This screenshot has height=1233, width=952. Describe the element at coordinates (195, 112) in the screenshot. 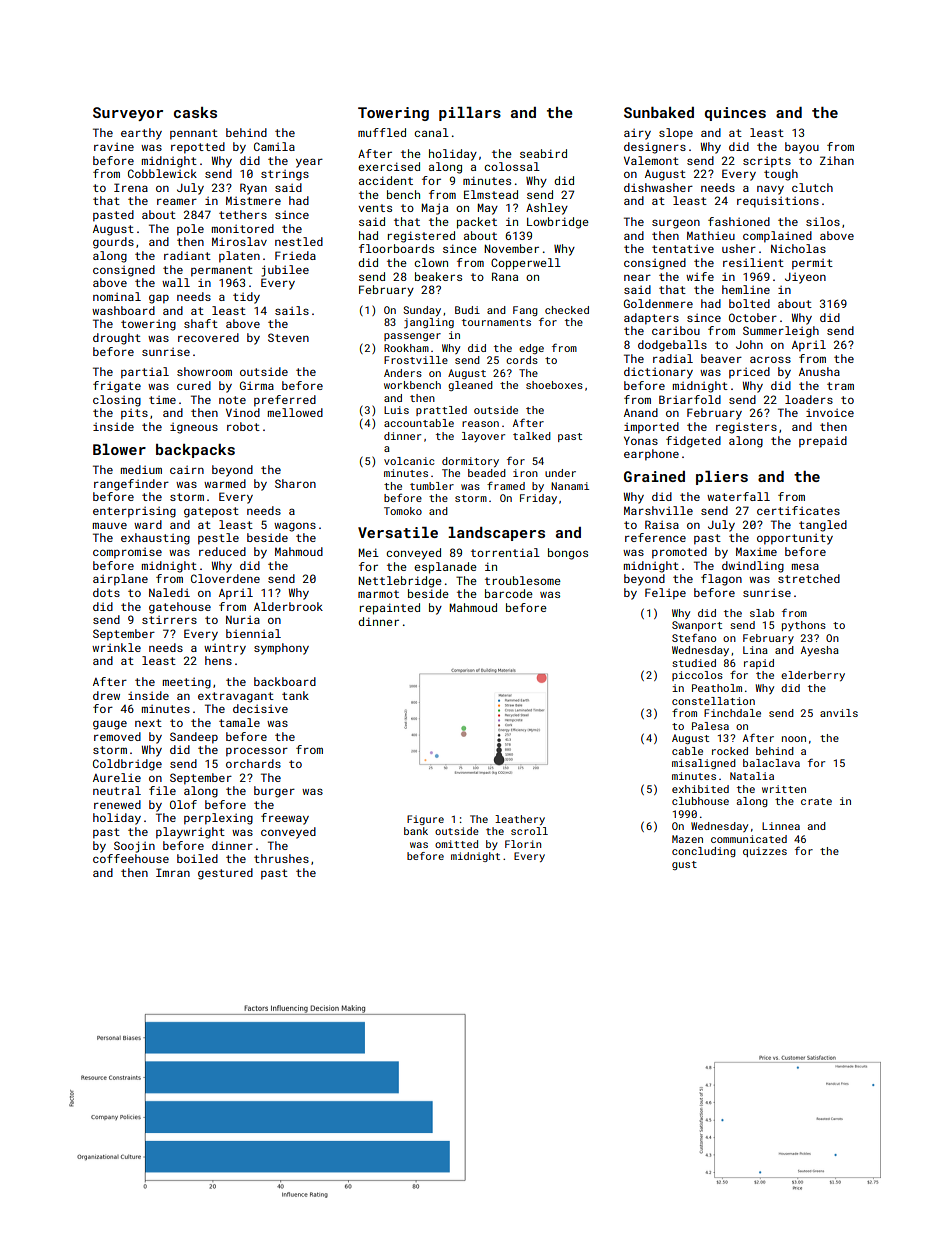

I see `casks` at that location.
